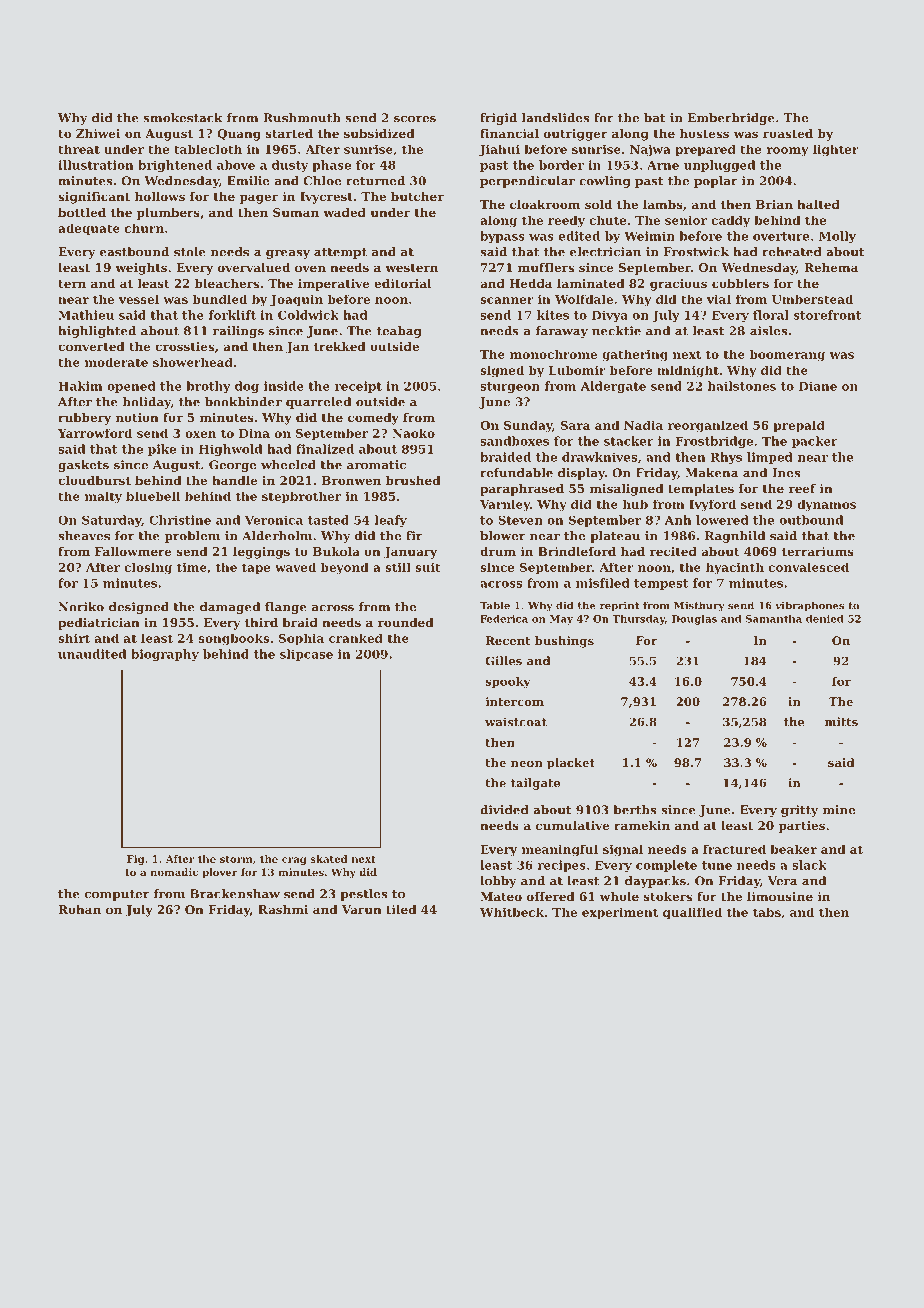 The height and width of the screenshot is (1308, 924). I want to click on placket, so click(571, 764).
